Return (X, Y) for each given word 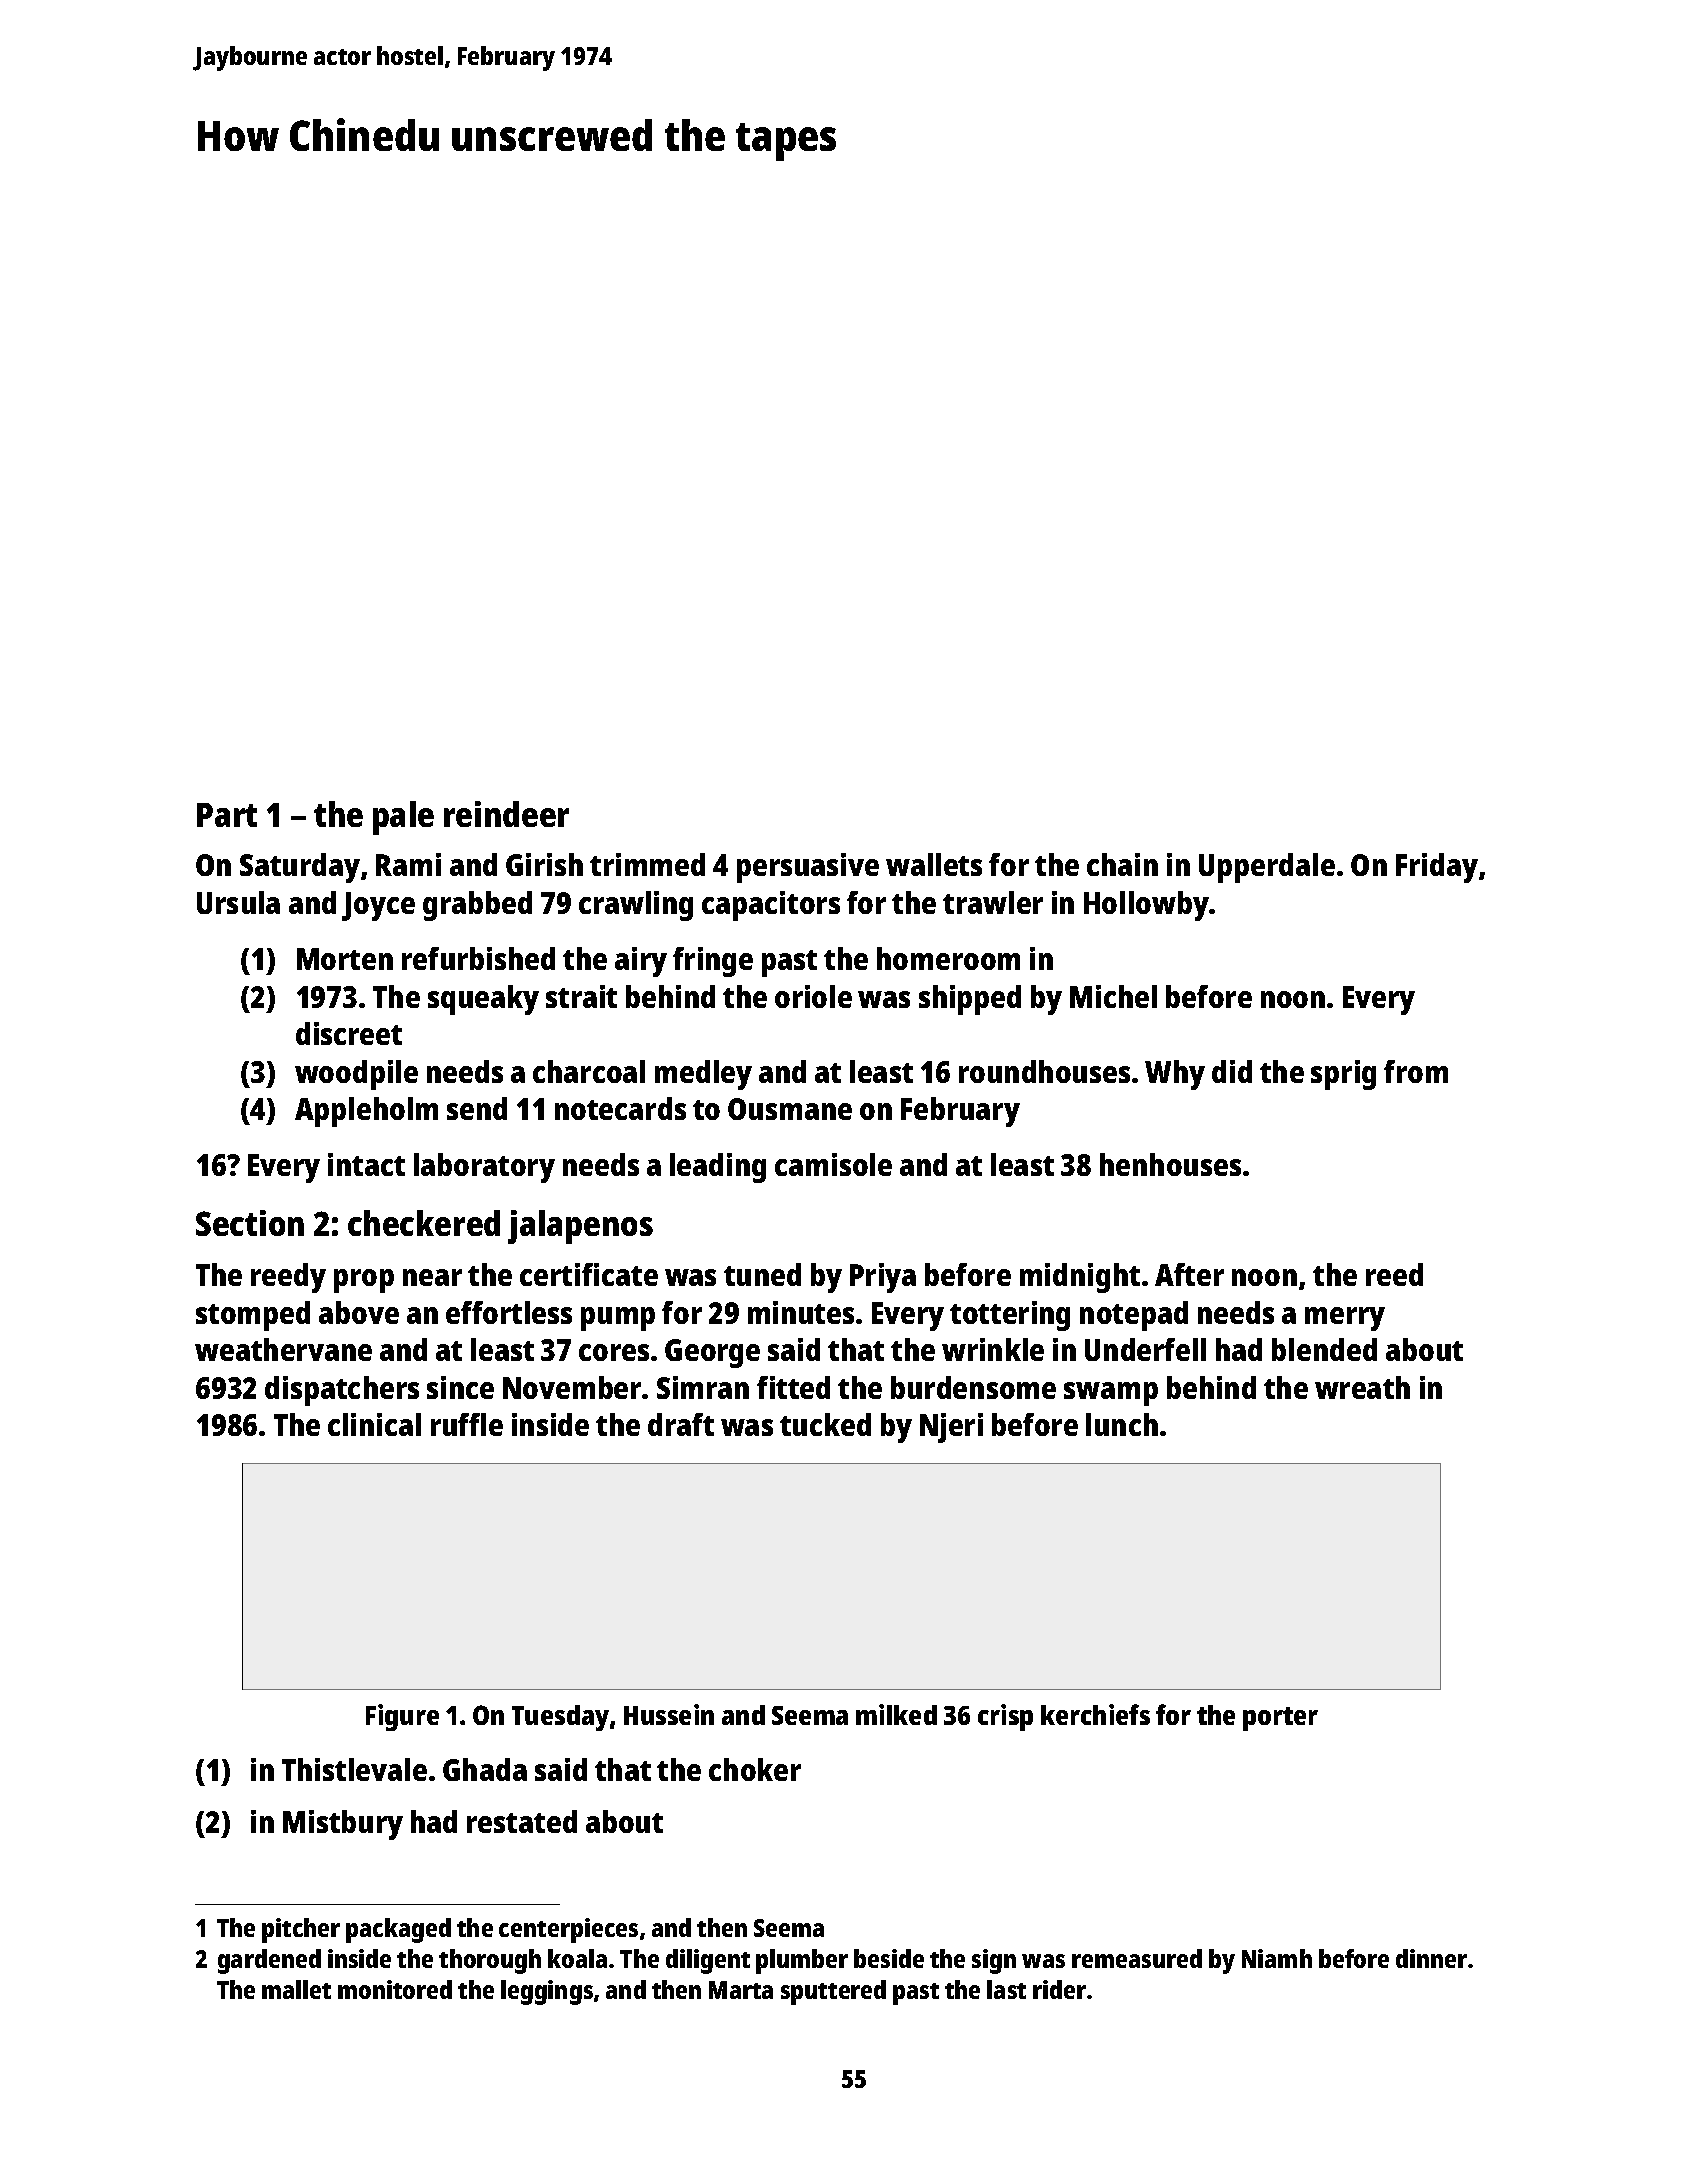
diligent (708, 1961)
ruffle (467, 1424)
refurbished (478, 958)
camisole (833, 1164)
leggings (547, 1992)
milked (896, 1714)
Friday (1437, 868)
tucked (825, 1424)
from (1416, 1071)
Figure (402, 1717)
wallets (934, 864)
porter (1280, 1719)
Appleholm (366, 1112)
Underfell (1145, 1349)
